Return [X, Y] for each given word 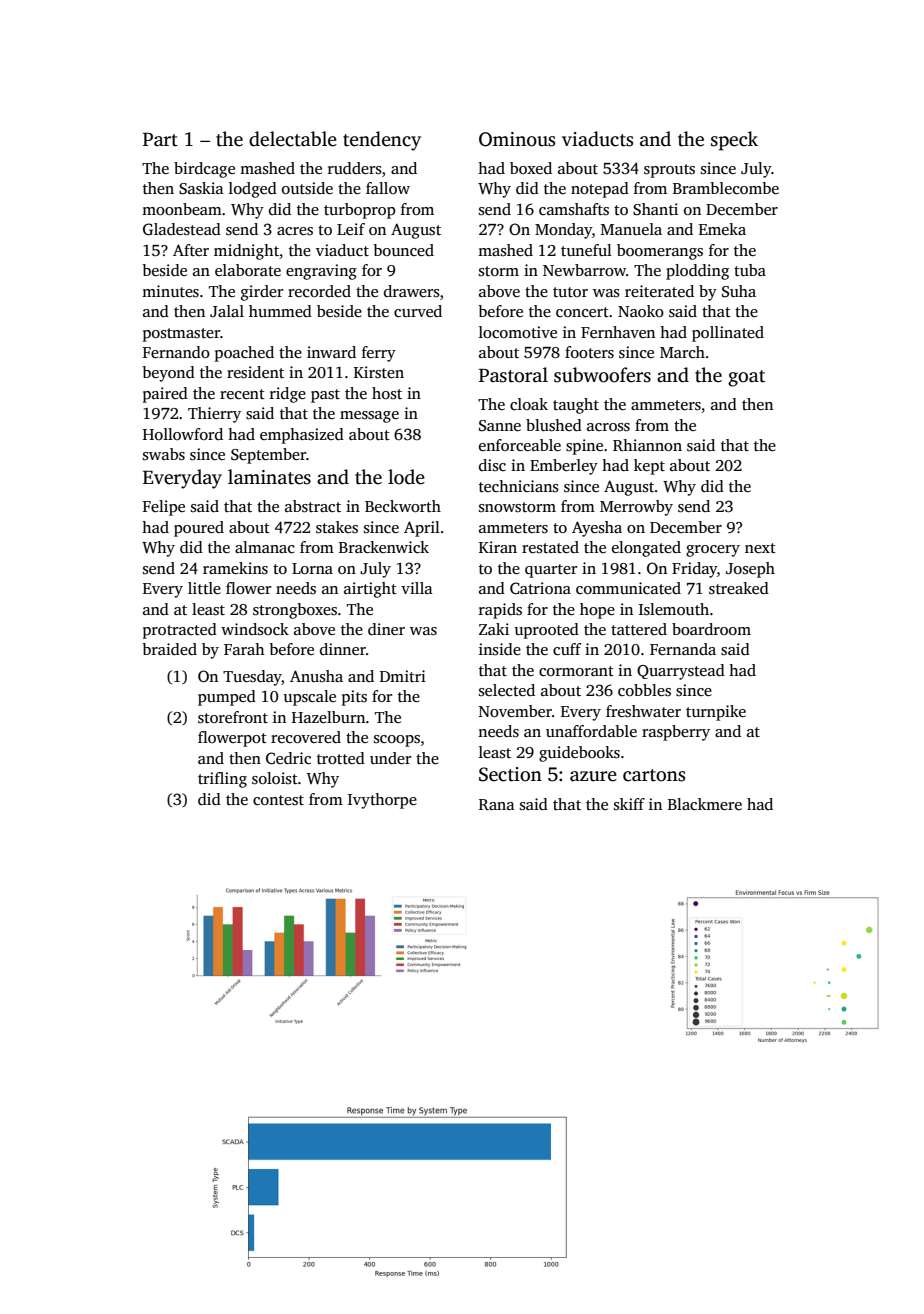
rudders [355, 168]
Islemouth [674, 609]
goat [746, 378]
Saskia [201, 188]
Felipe [163, 508]
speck [734, 141]
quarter [551, 571]
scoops [397, 741]
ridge [288, 395]
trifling [222, 780]
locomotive [518, 332]
